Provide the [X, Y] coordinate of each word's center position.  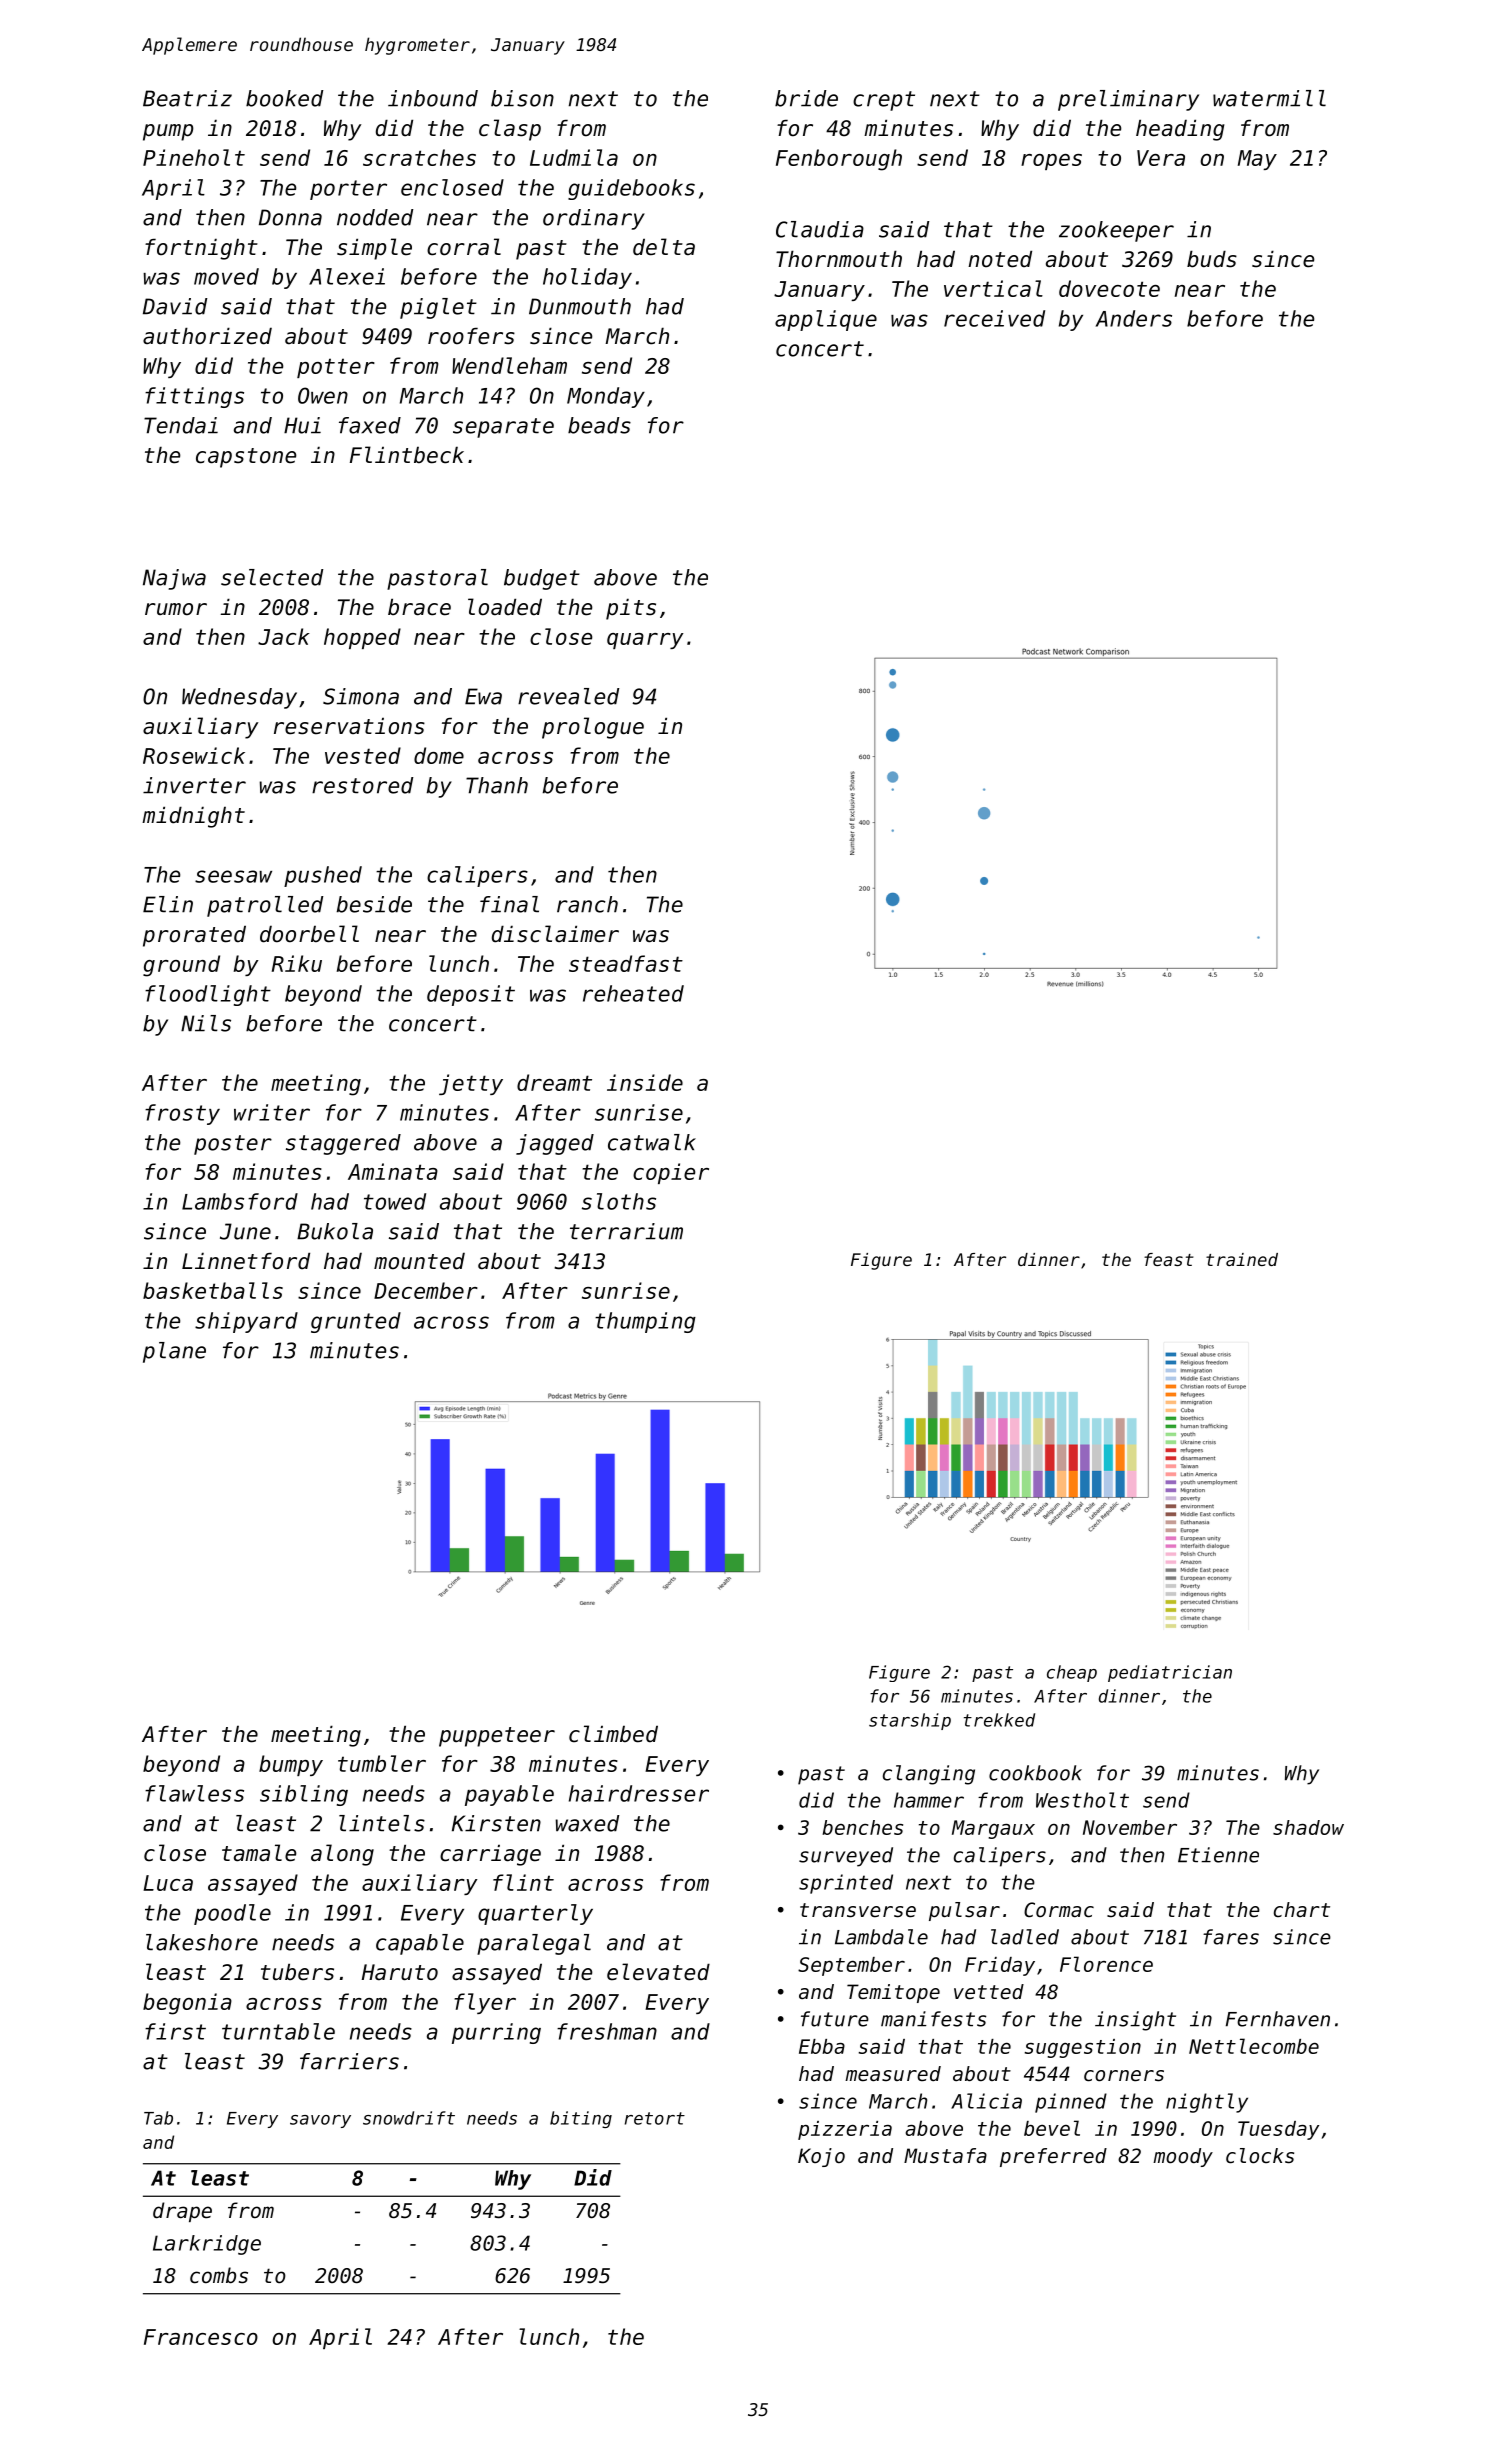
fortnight [201, 249]
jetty [471, 1084]
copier [671, 1173]
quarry [645, 641]
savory [320, 2121]
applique [826, 320]
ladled [1025, 1937]
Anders [1134, 318]
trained [1242, 1259]
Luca [168, 1883]
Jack [284, 636]
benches [862, 1827]
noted [1000, 259]
